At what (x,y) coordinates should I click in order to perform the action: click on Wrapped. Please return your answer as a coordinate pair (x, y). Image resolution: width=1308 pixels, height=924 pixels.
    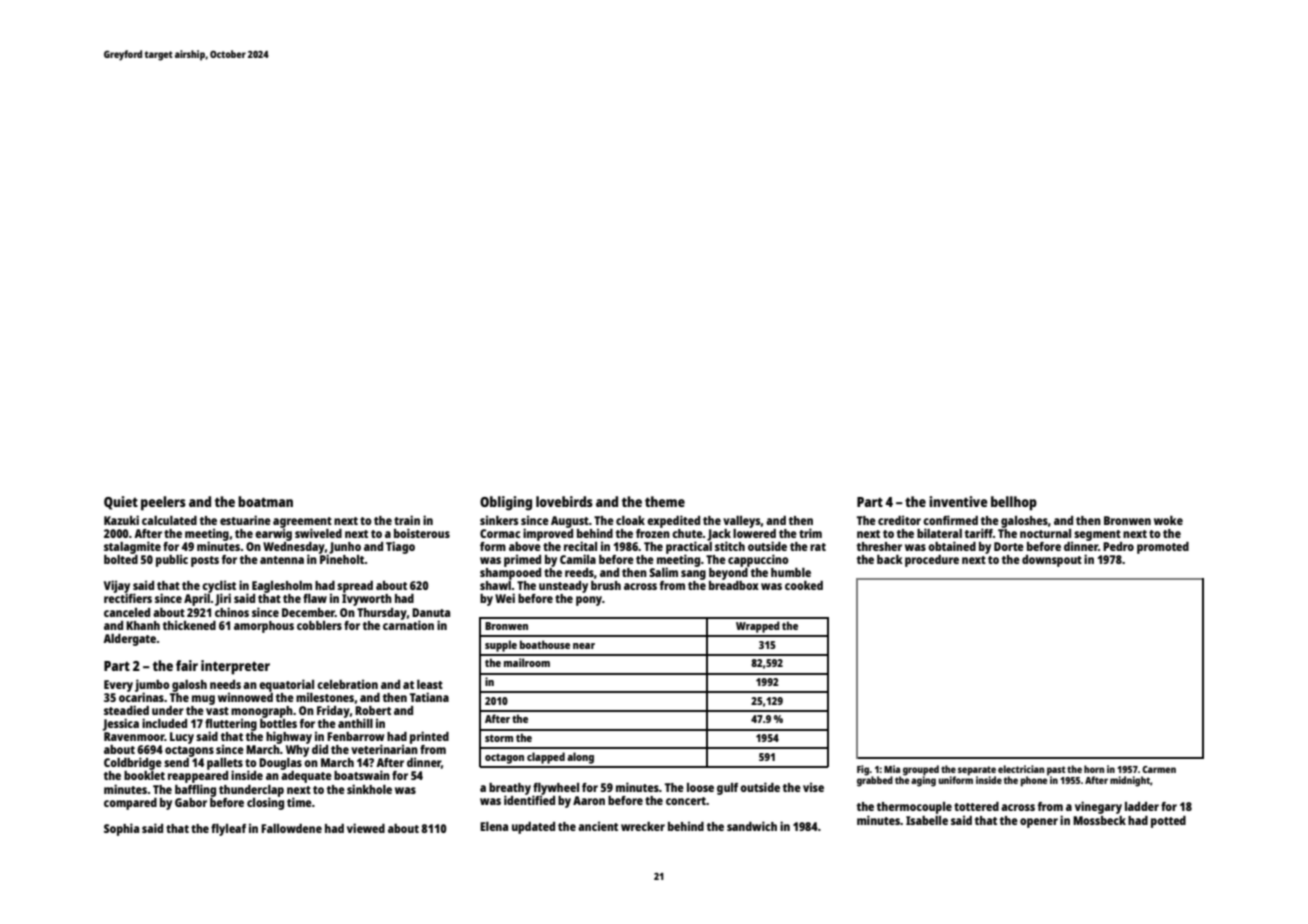
    Looking at the image, I should click on (758, 627).
